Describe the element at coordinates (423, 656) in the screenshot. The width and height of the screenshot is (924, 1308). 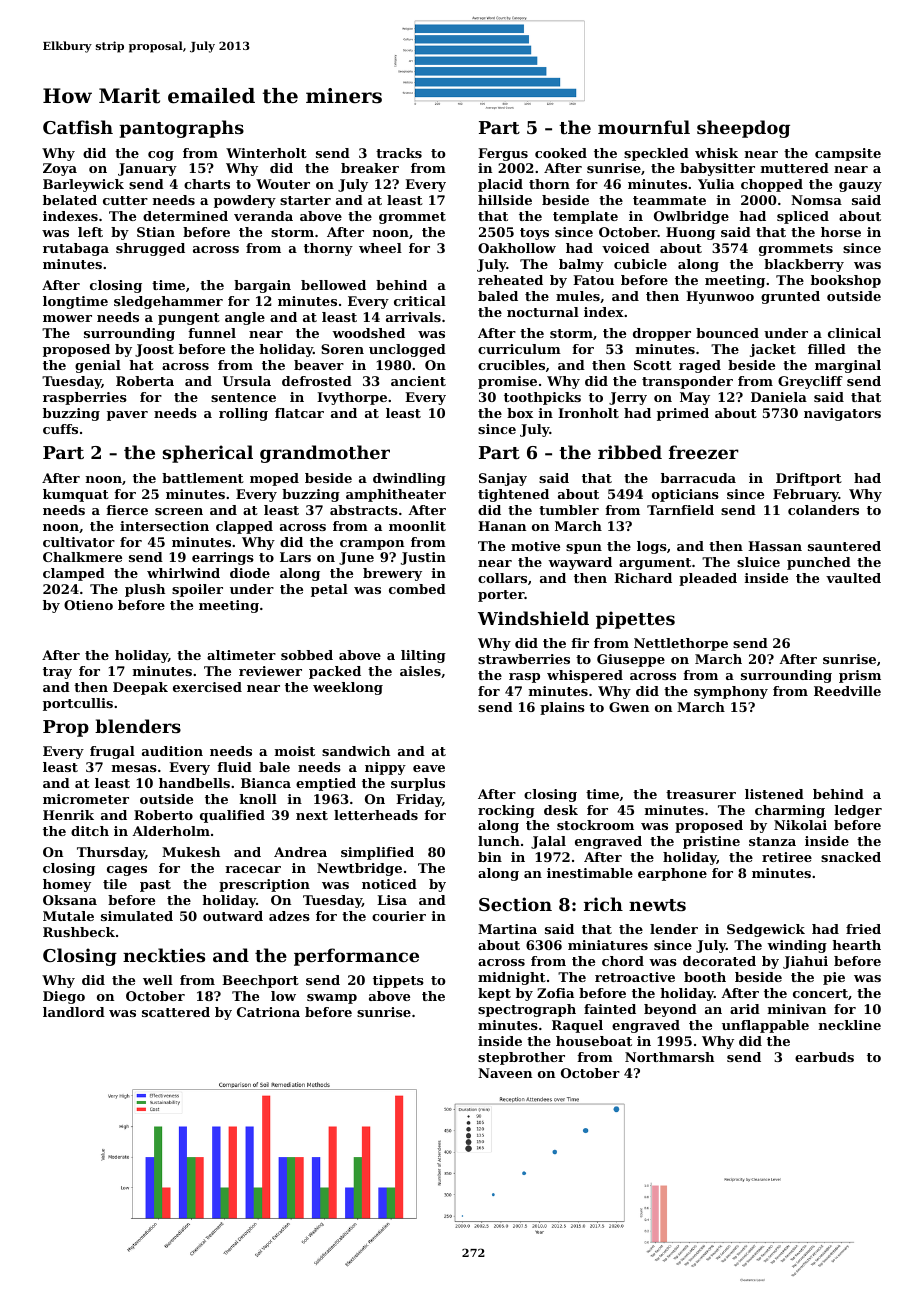
I see `lilting` at that location.
